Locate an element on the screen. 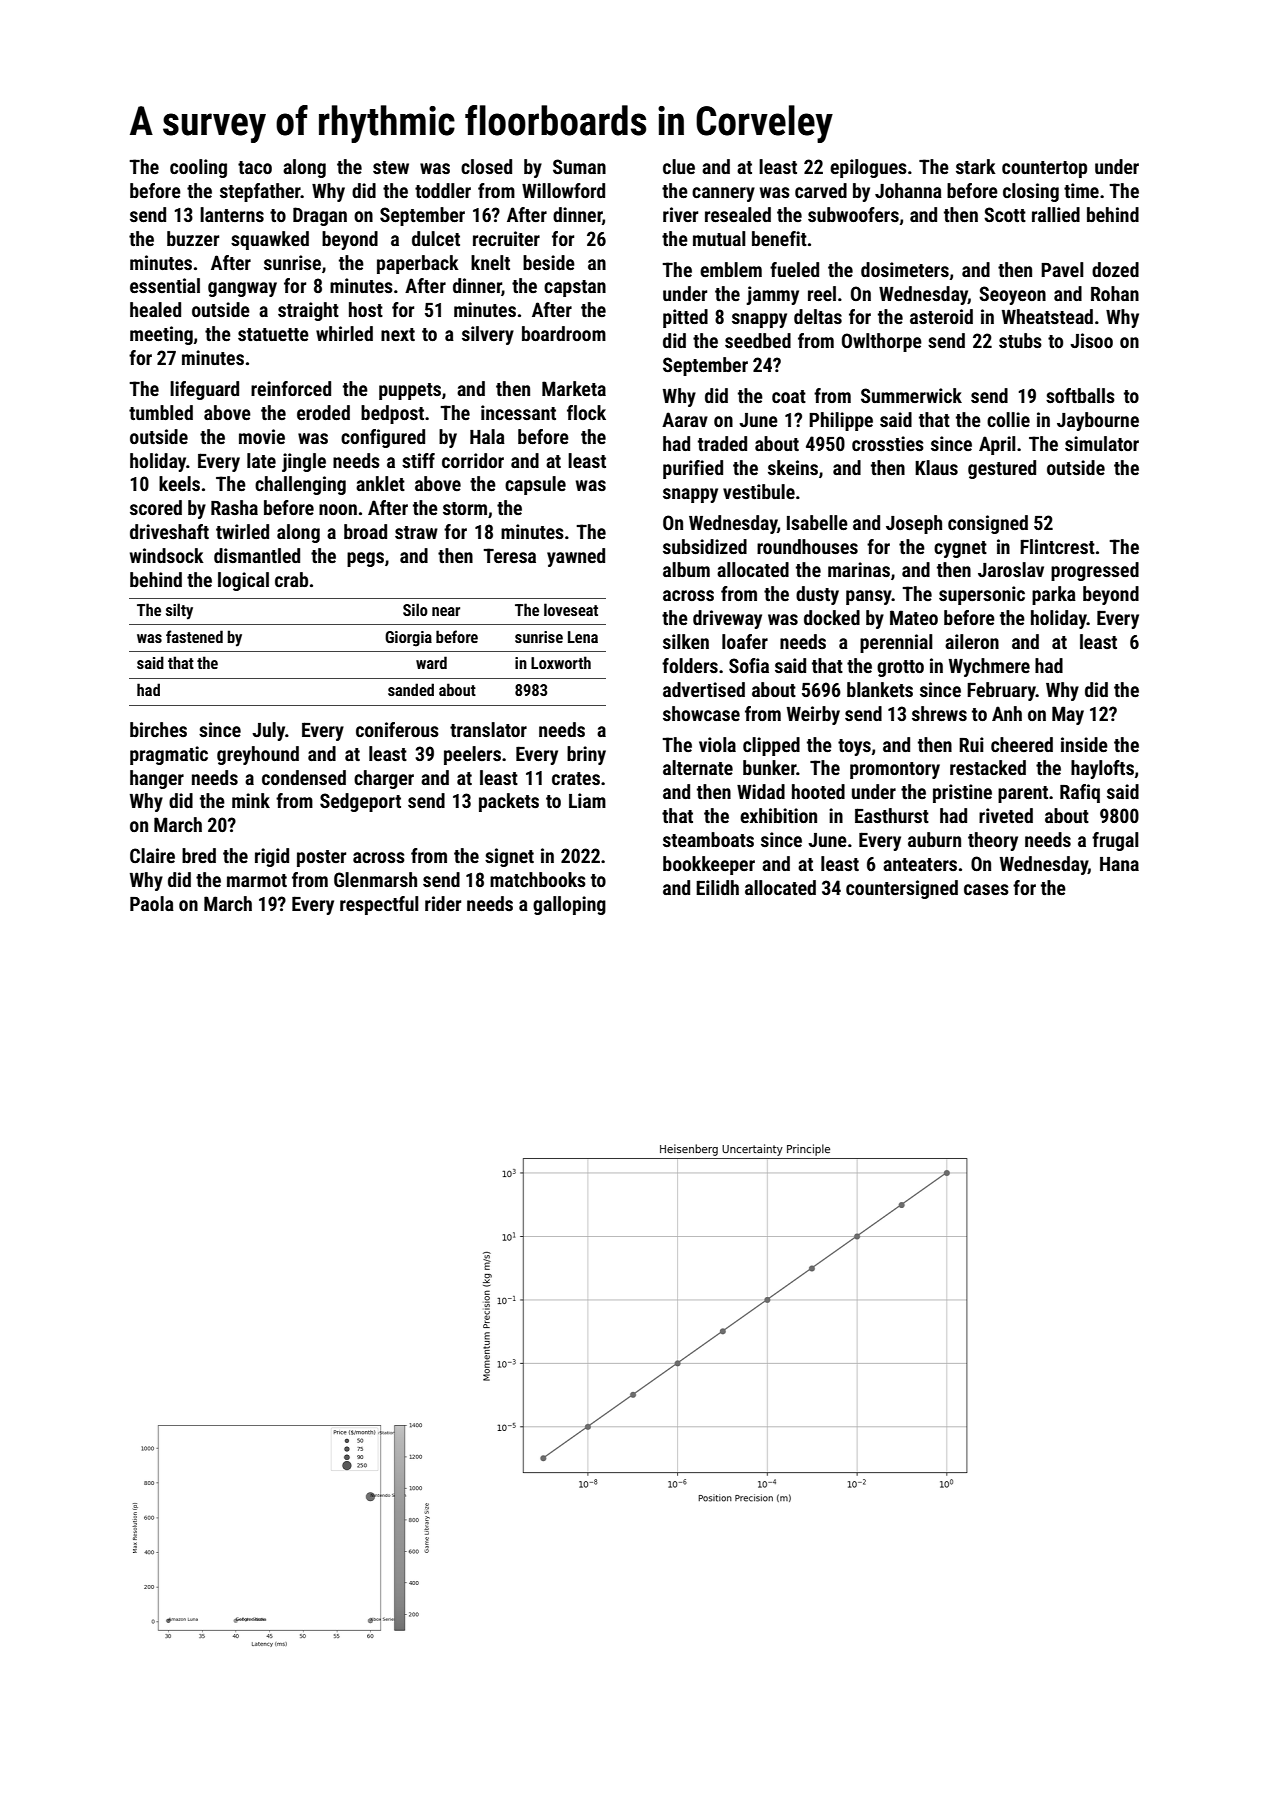 The image size is (1269, 1795). dismantled is located at coordinates (257, 555).
